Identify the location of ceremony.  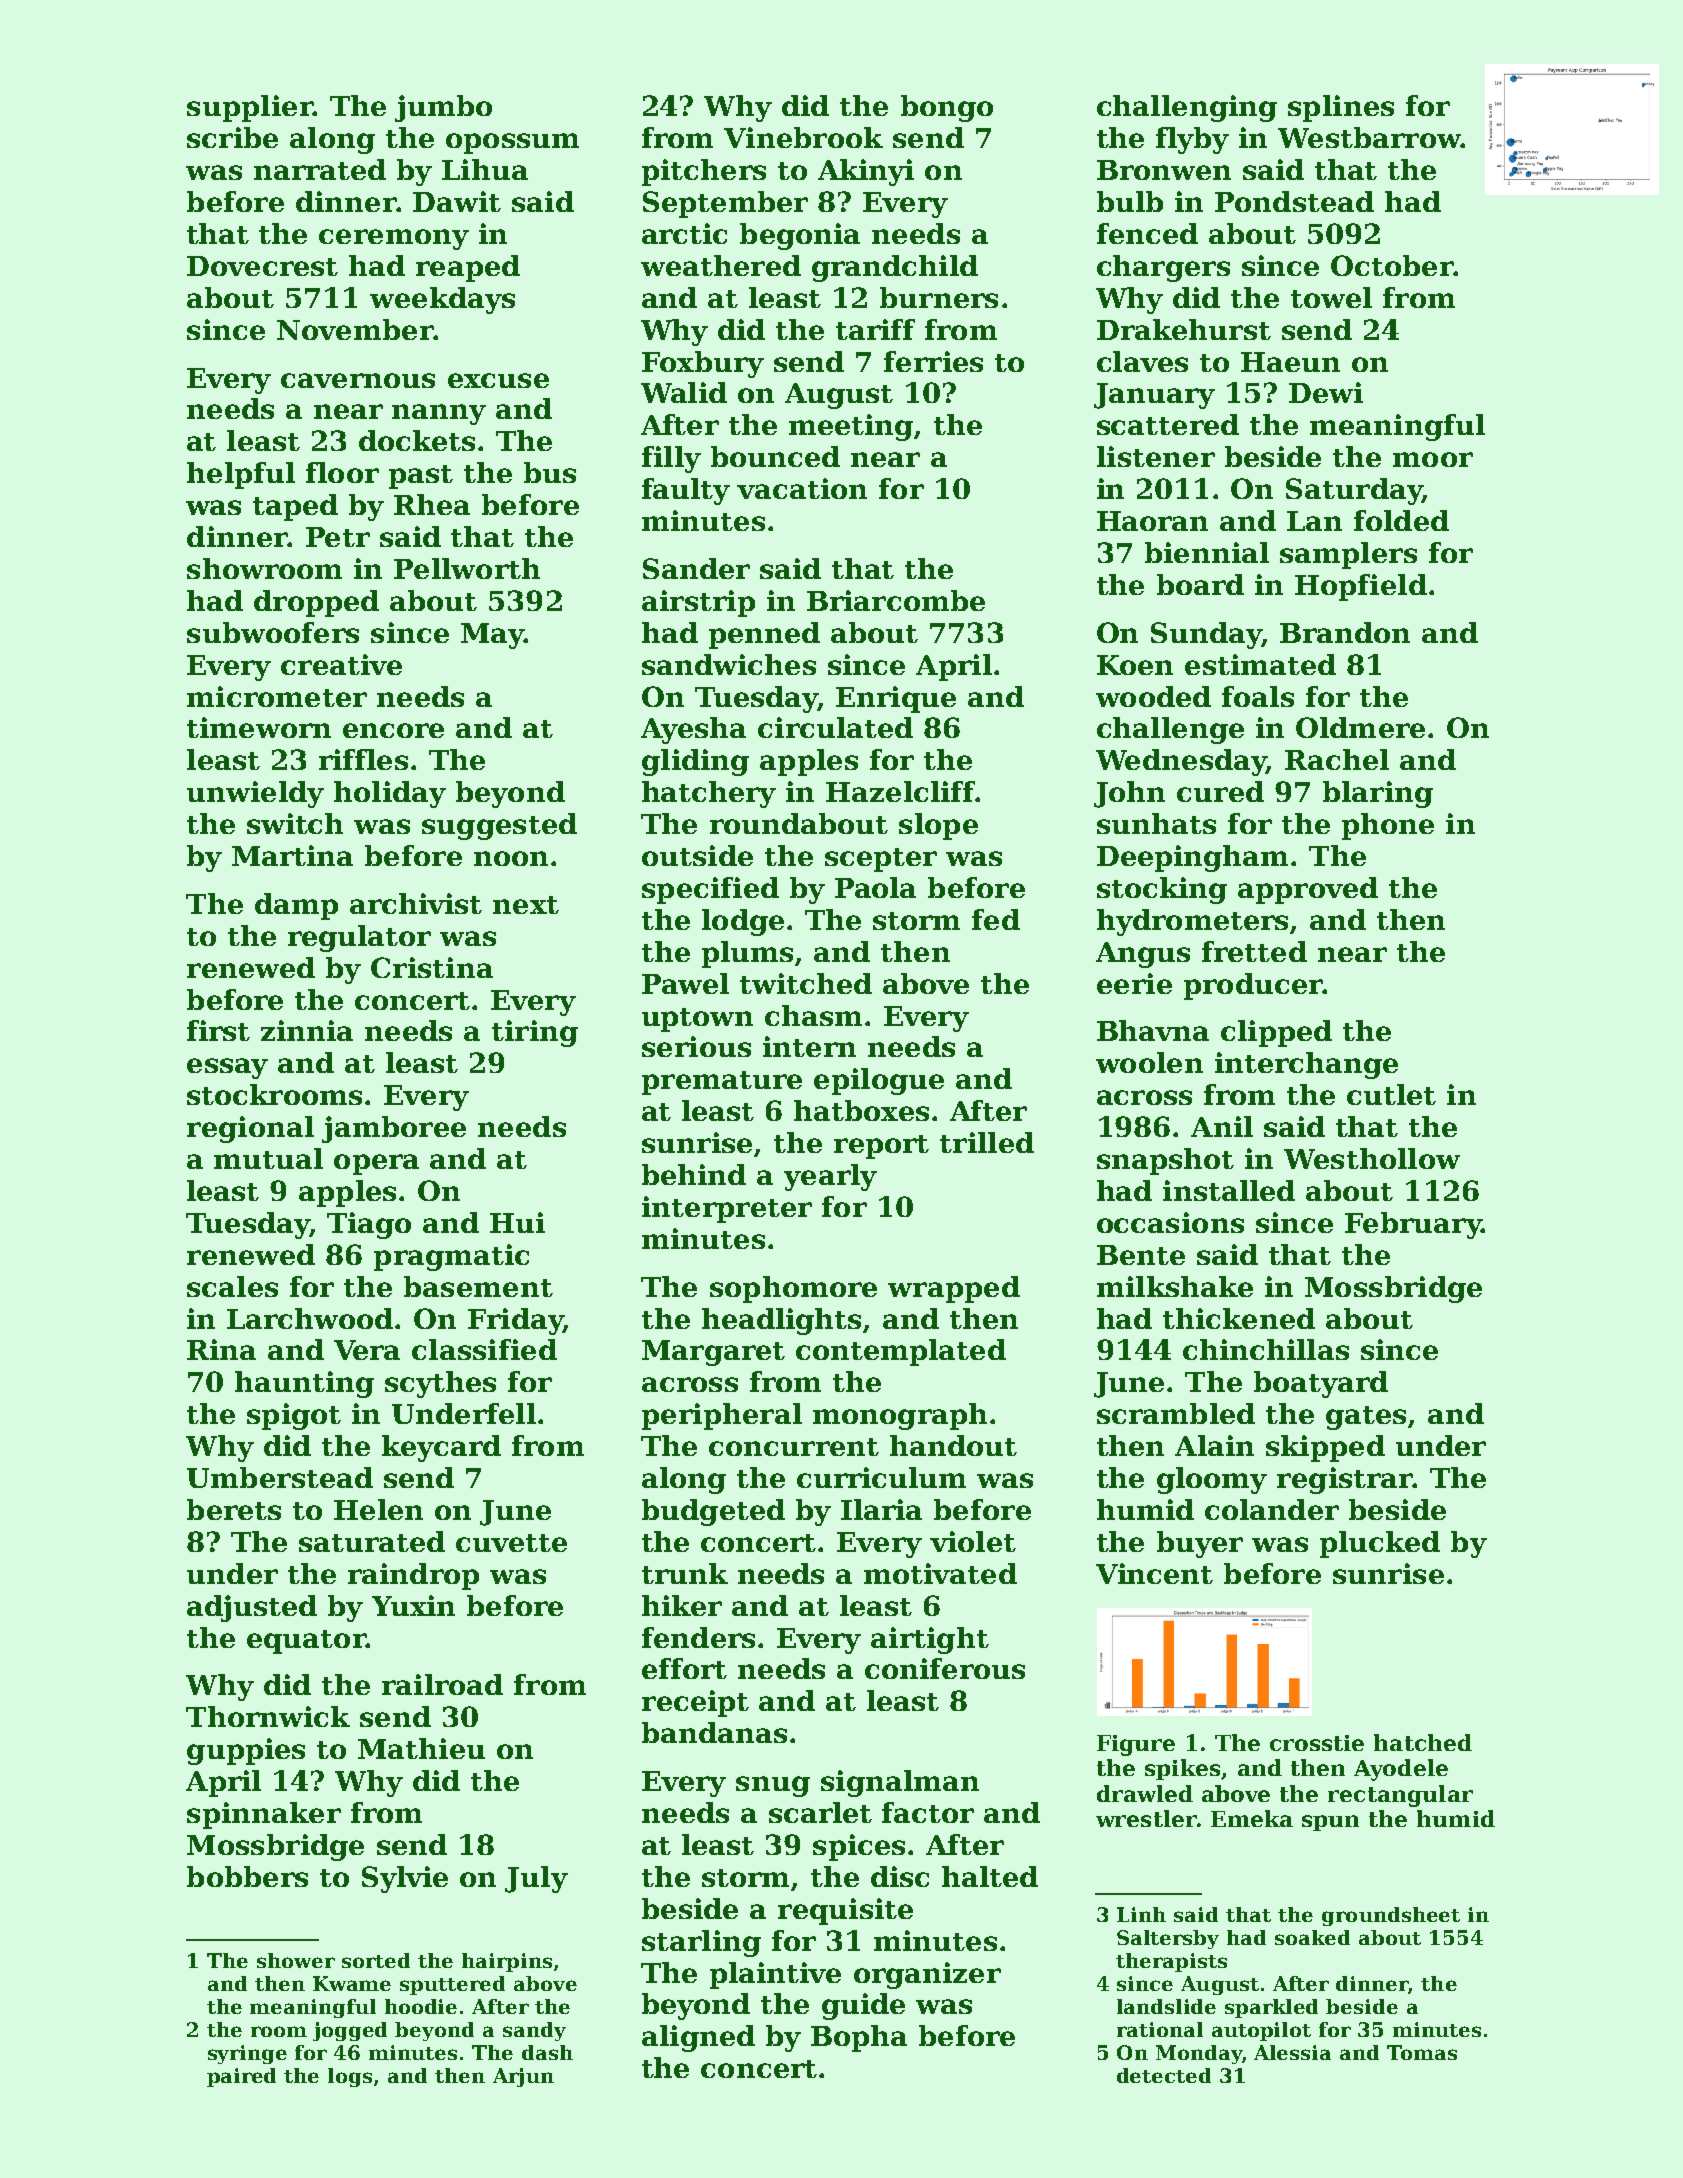
(394, 239).
